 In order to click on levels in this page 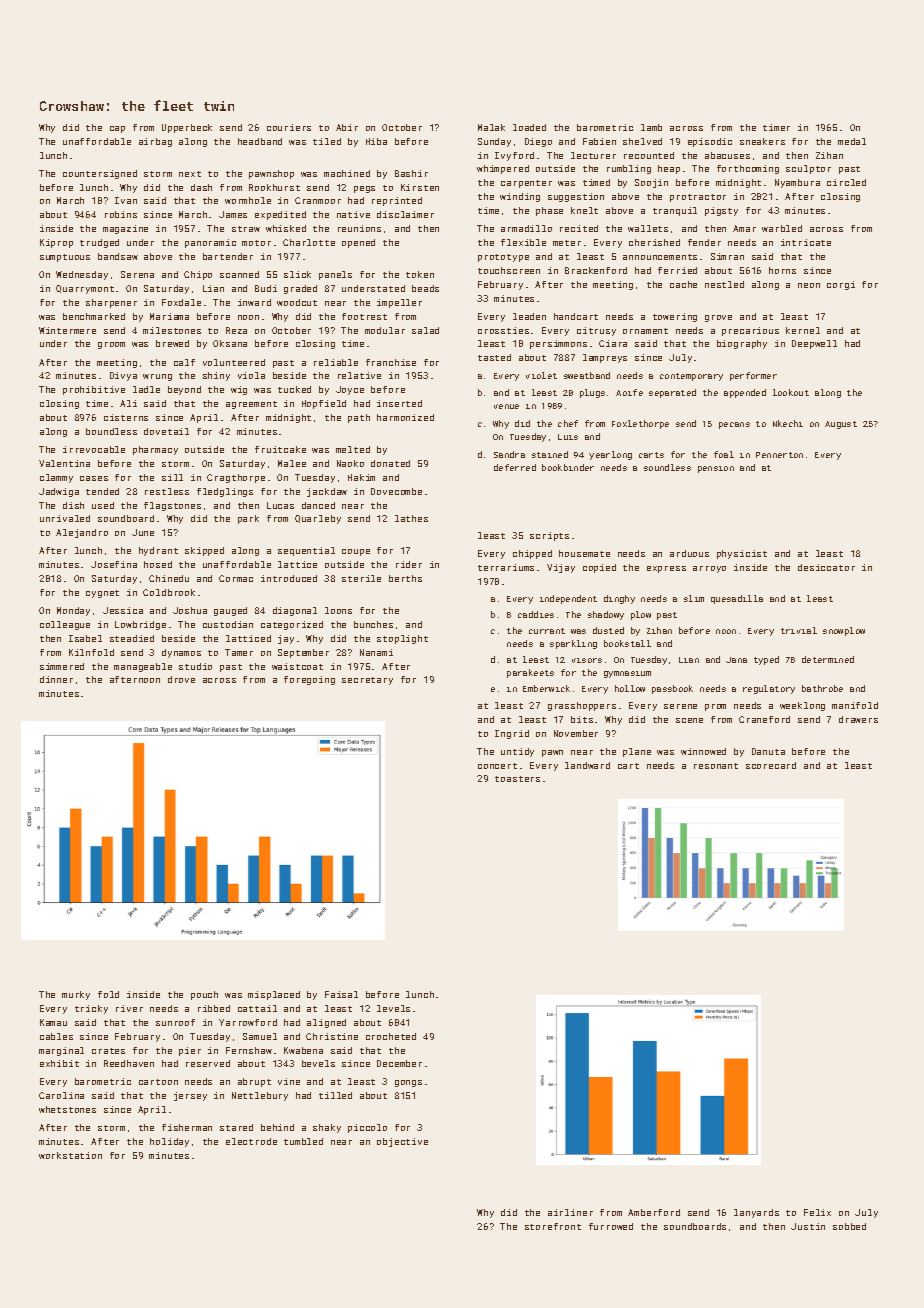, I will do `click(393, 1008)`.
